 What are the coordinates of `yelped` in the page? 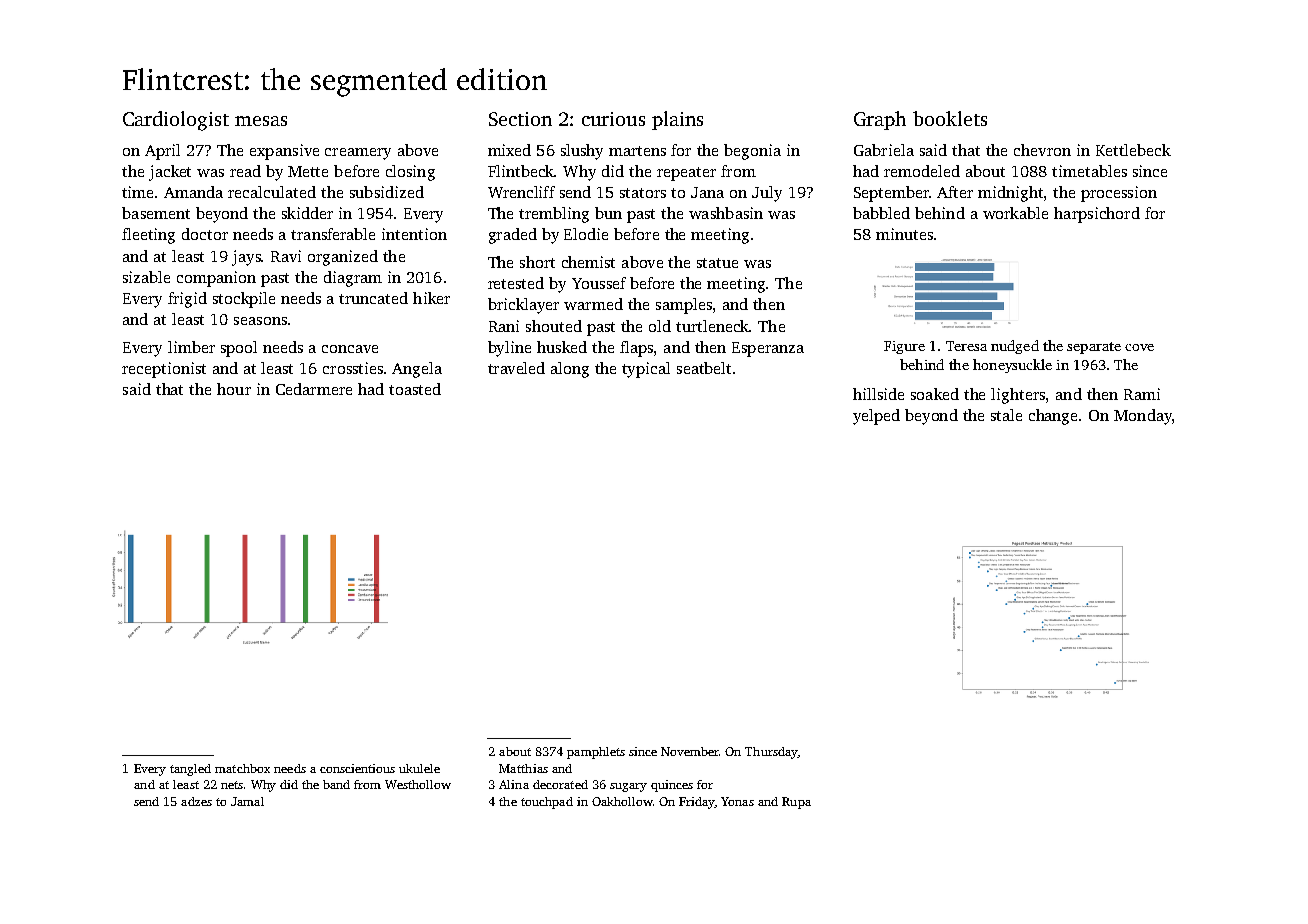 It's located at (876, 417).
